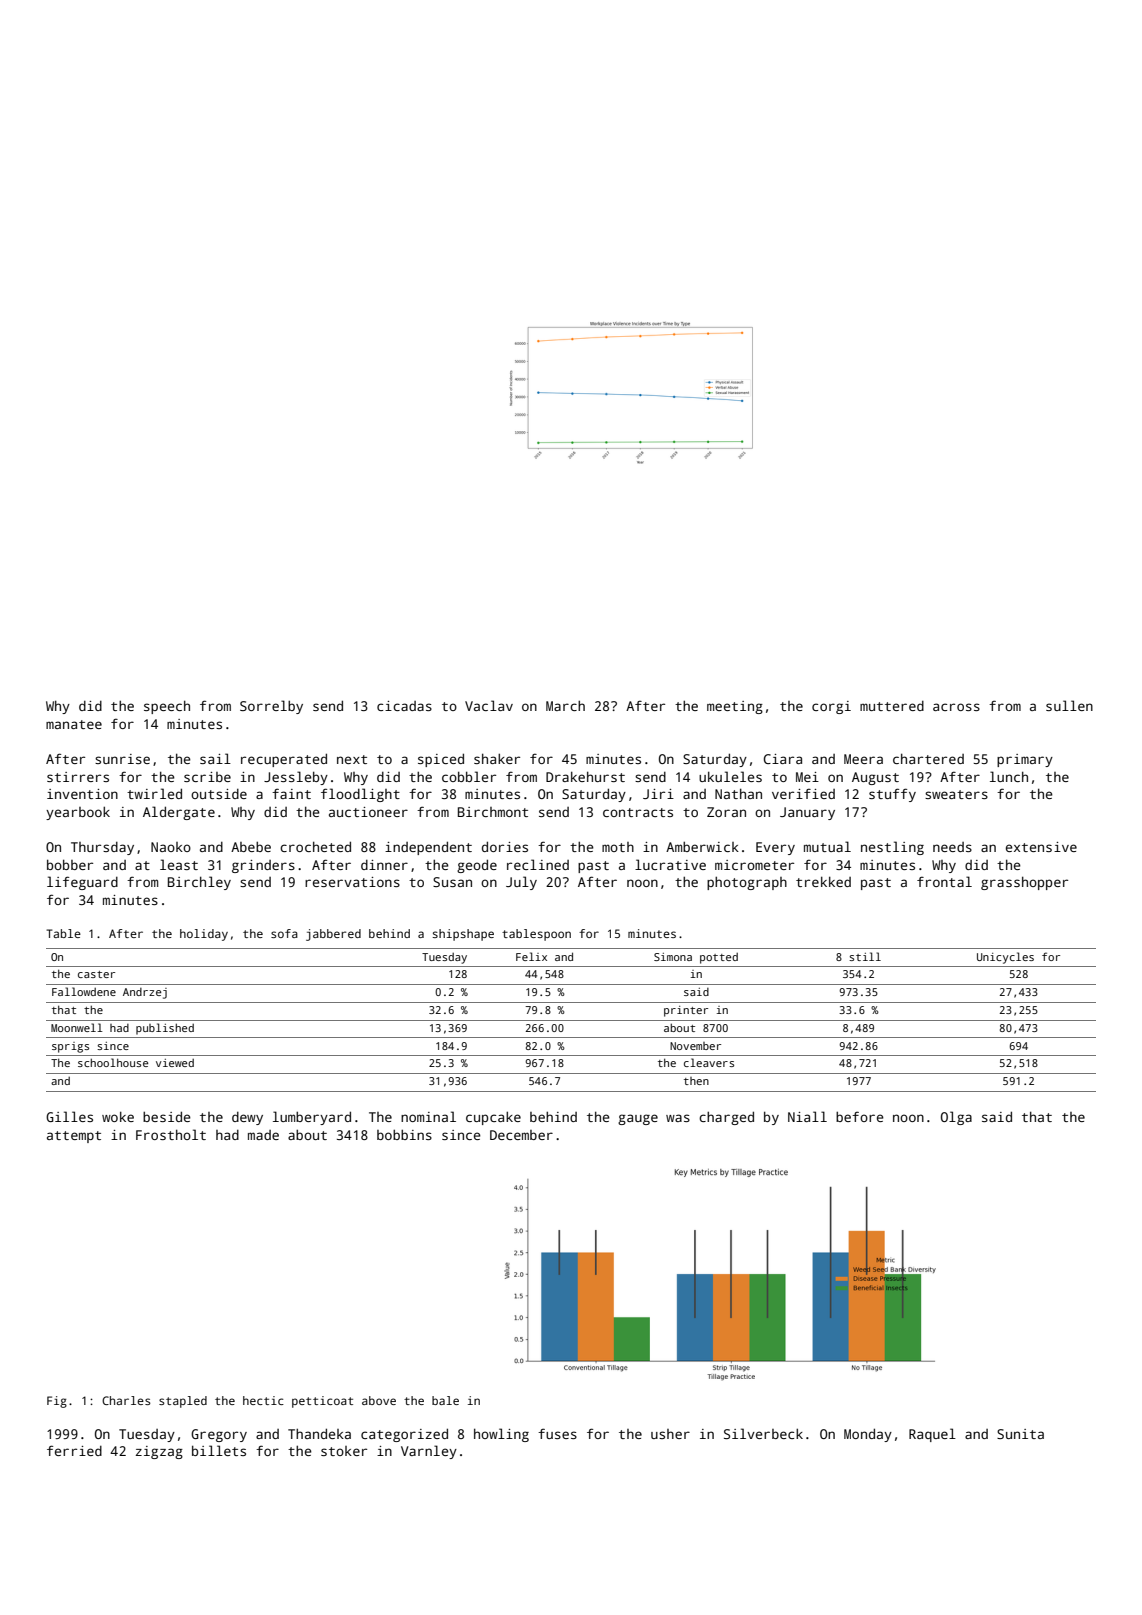 Image resolution: width=1142 pixels, height=1615 pixels. I want to click on Abebe, so click(251, 846).
